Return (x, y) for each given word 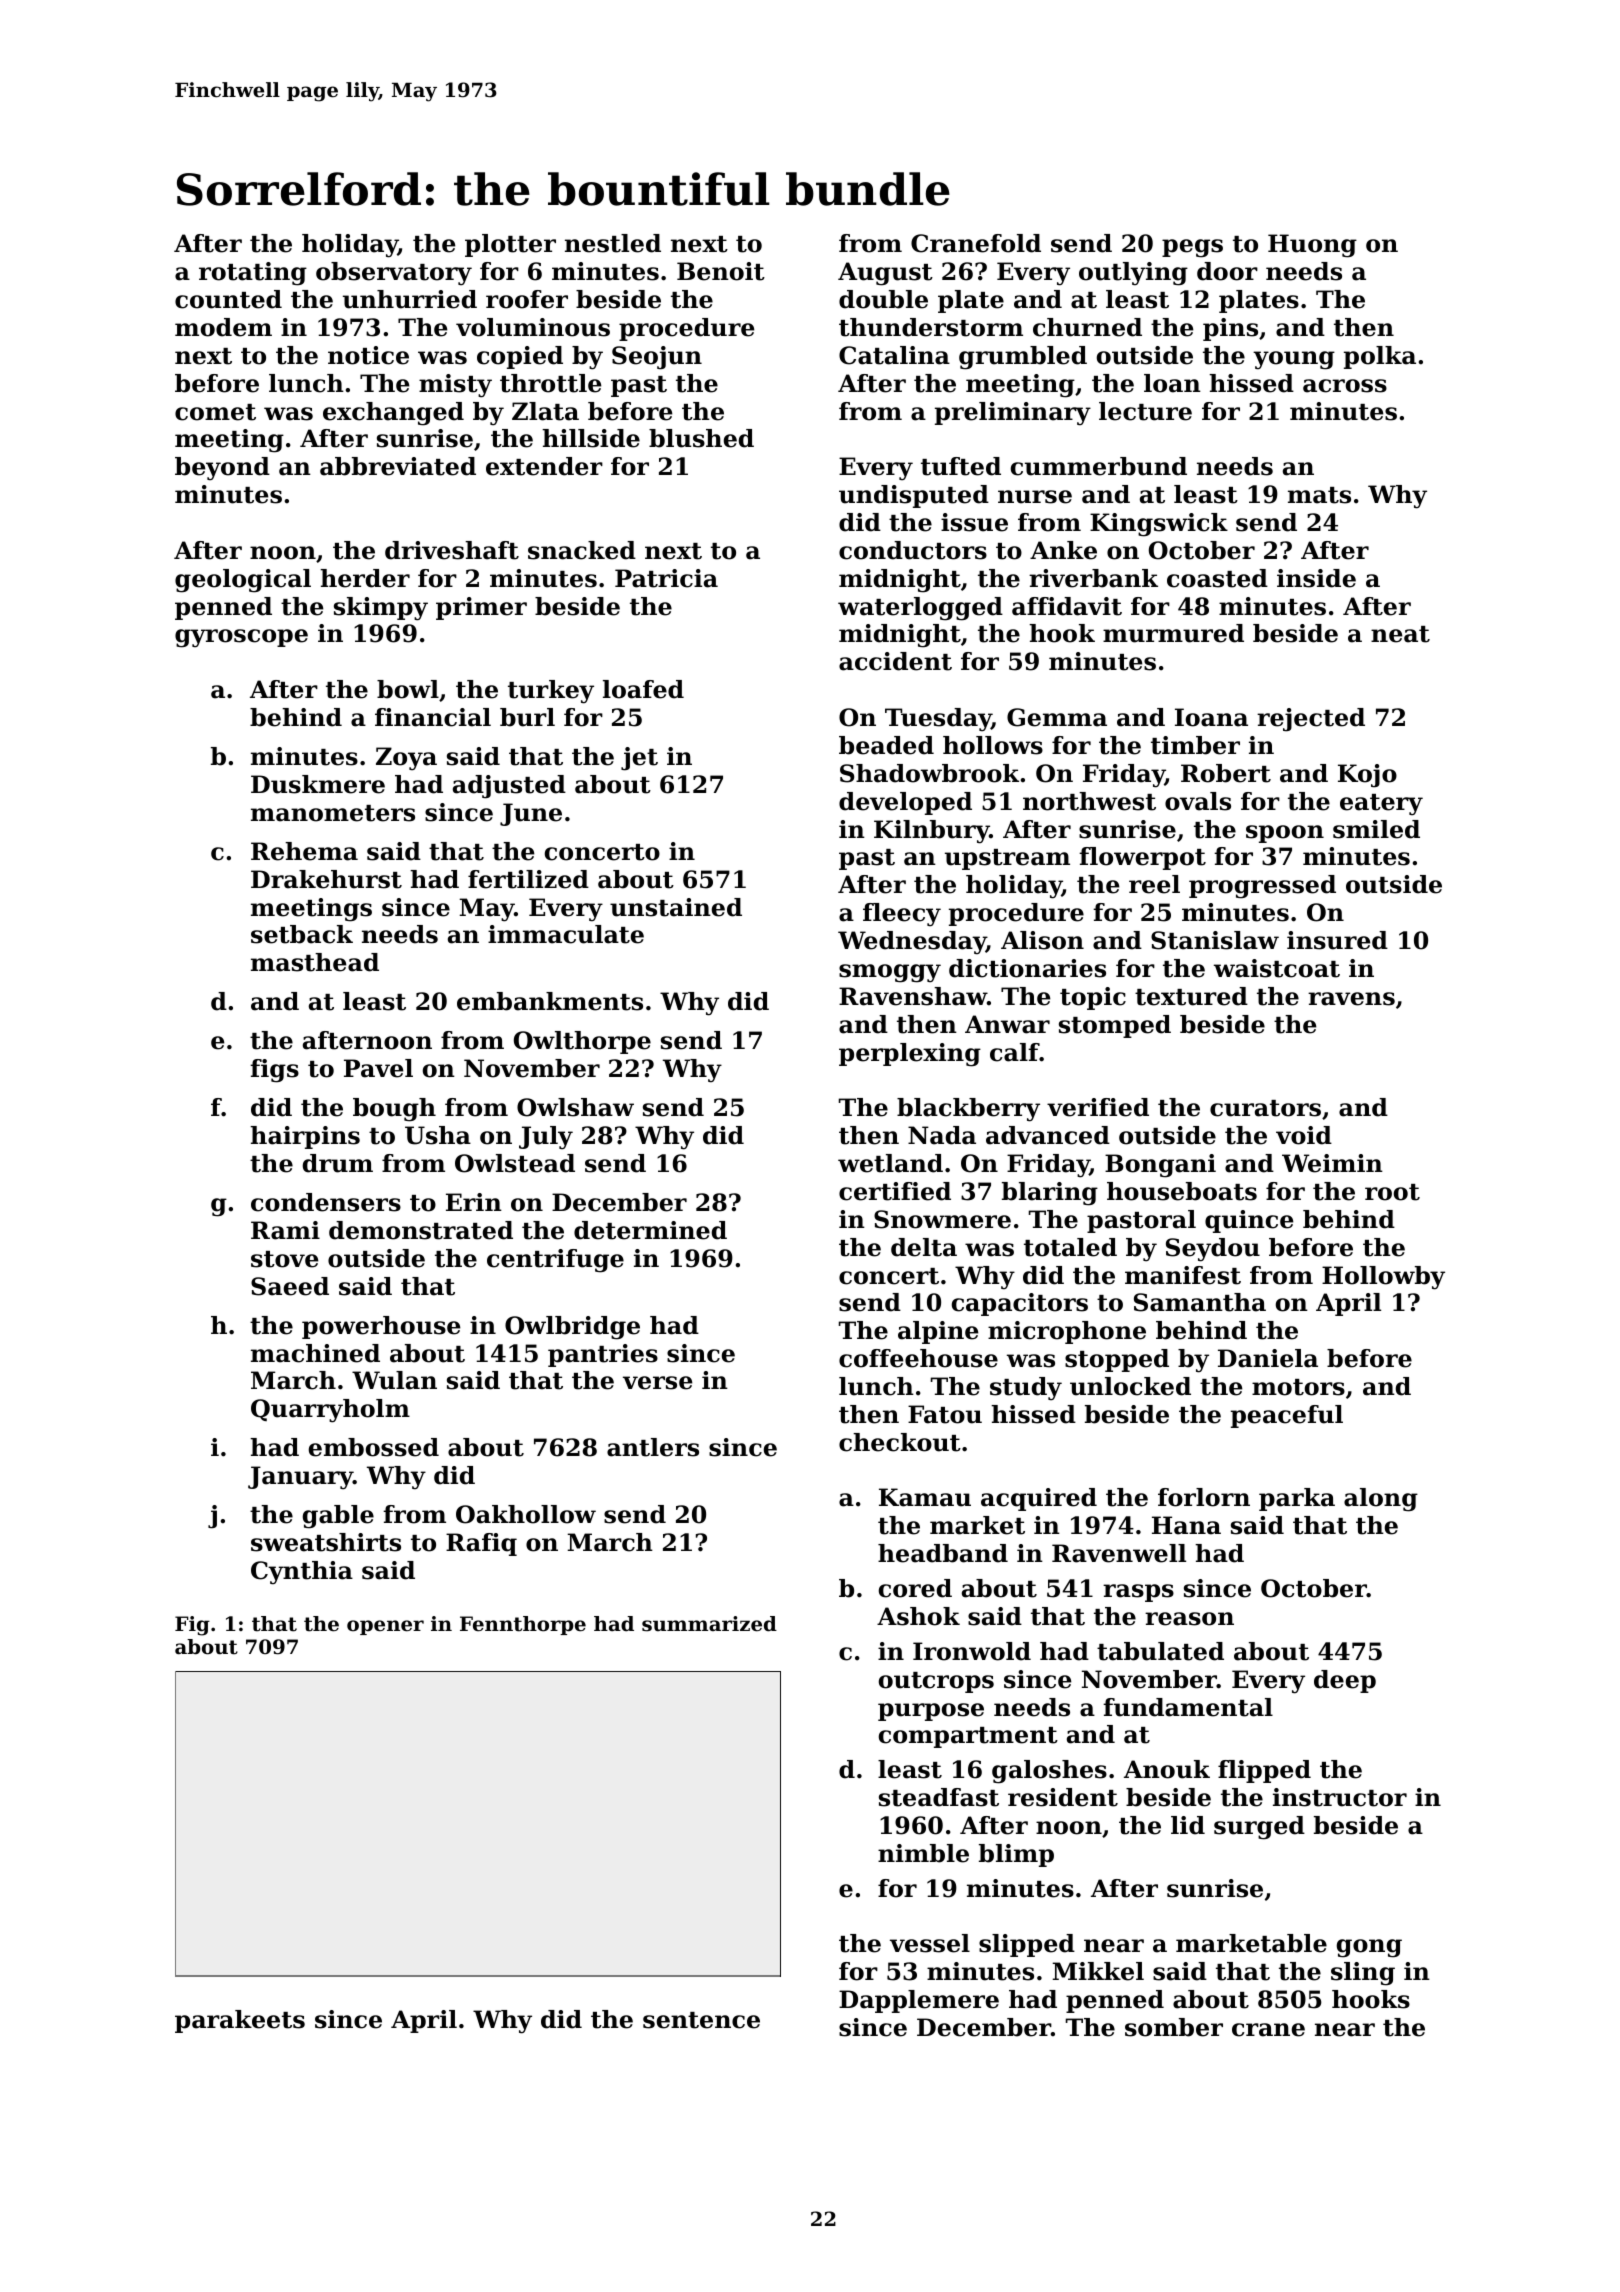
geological (243, 581)
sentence (701, 2020)
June (531, 814)
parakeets (240, 2021)
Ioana (1211, 717)
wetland (890, 1163)
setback (302, 934)
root (1392, 1192)
